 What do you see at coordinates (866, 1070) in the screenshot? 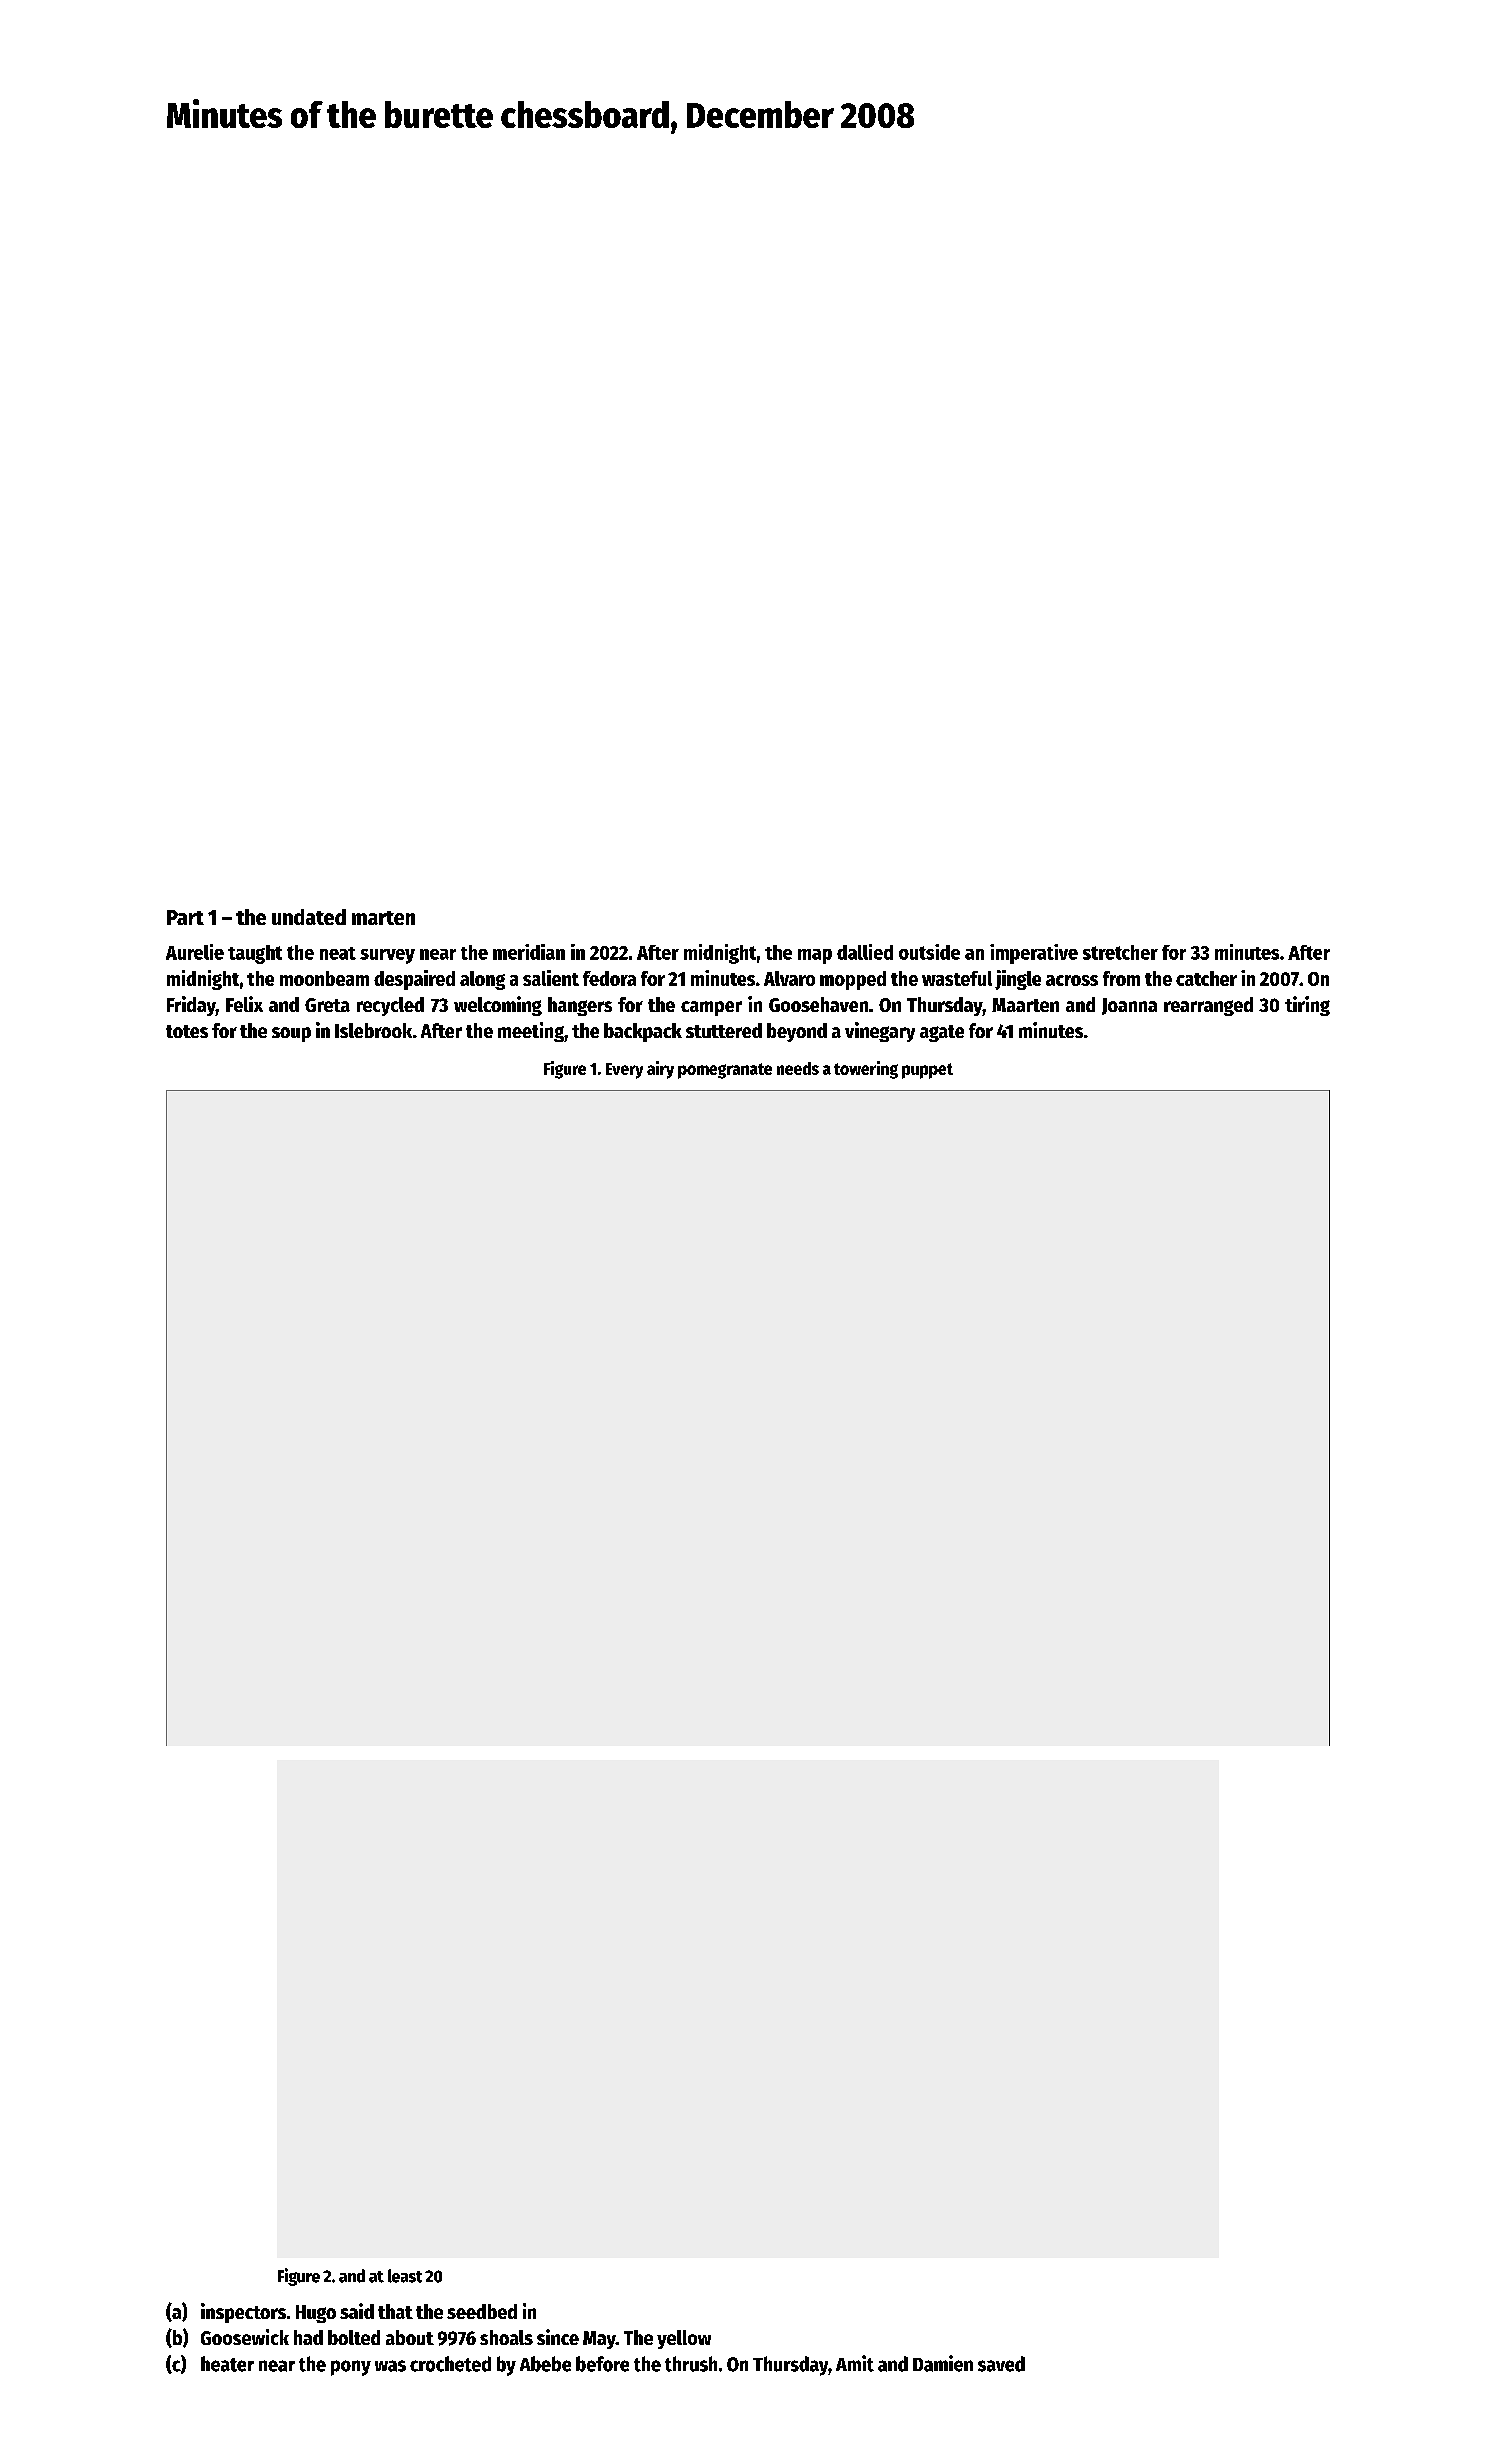
I see `towering` at bounding box center [866, 1070].
